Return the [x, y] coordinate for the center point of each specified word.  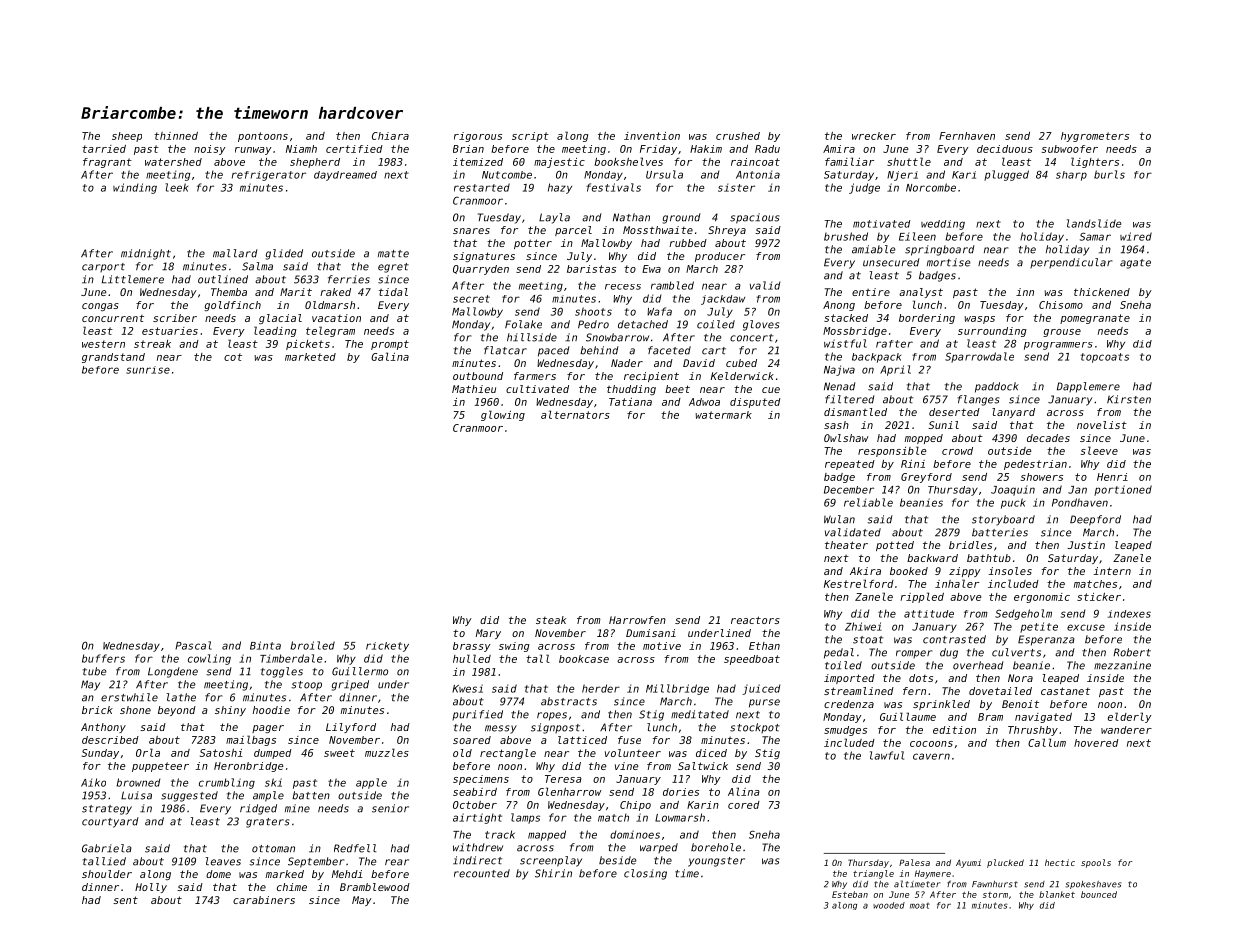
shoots [593, 311]
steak [551, 620]
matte [393, 254]
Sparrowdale [979, 357]
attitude [929, 614]
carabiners [264, 900]
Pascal [193, 645]
